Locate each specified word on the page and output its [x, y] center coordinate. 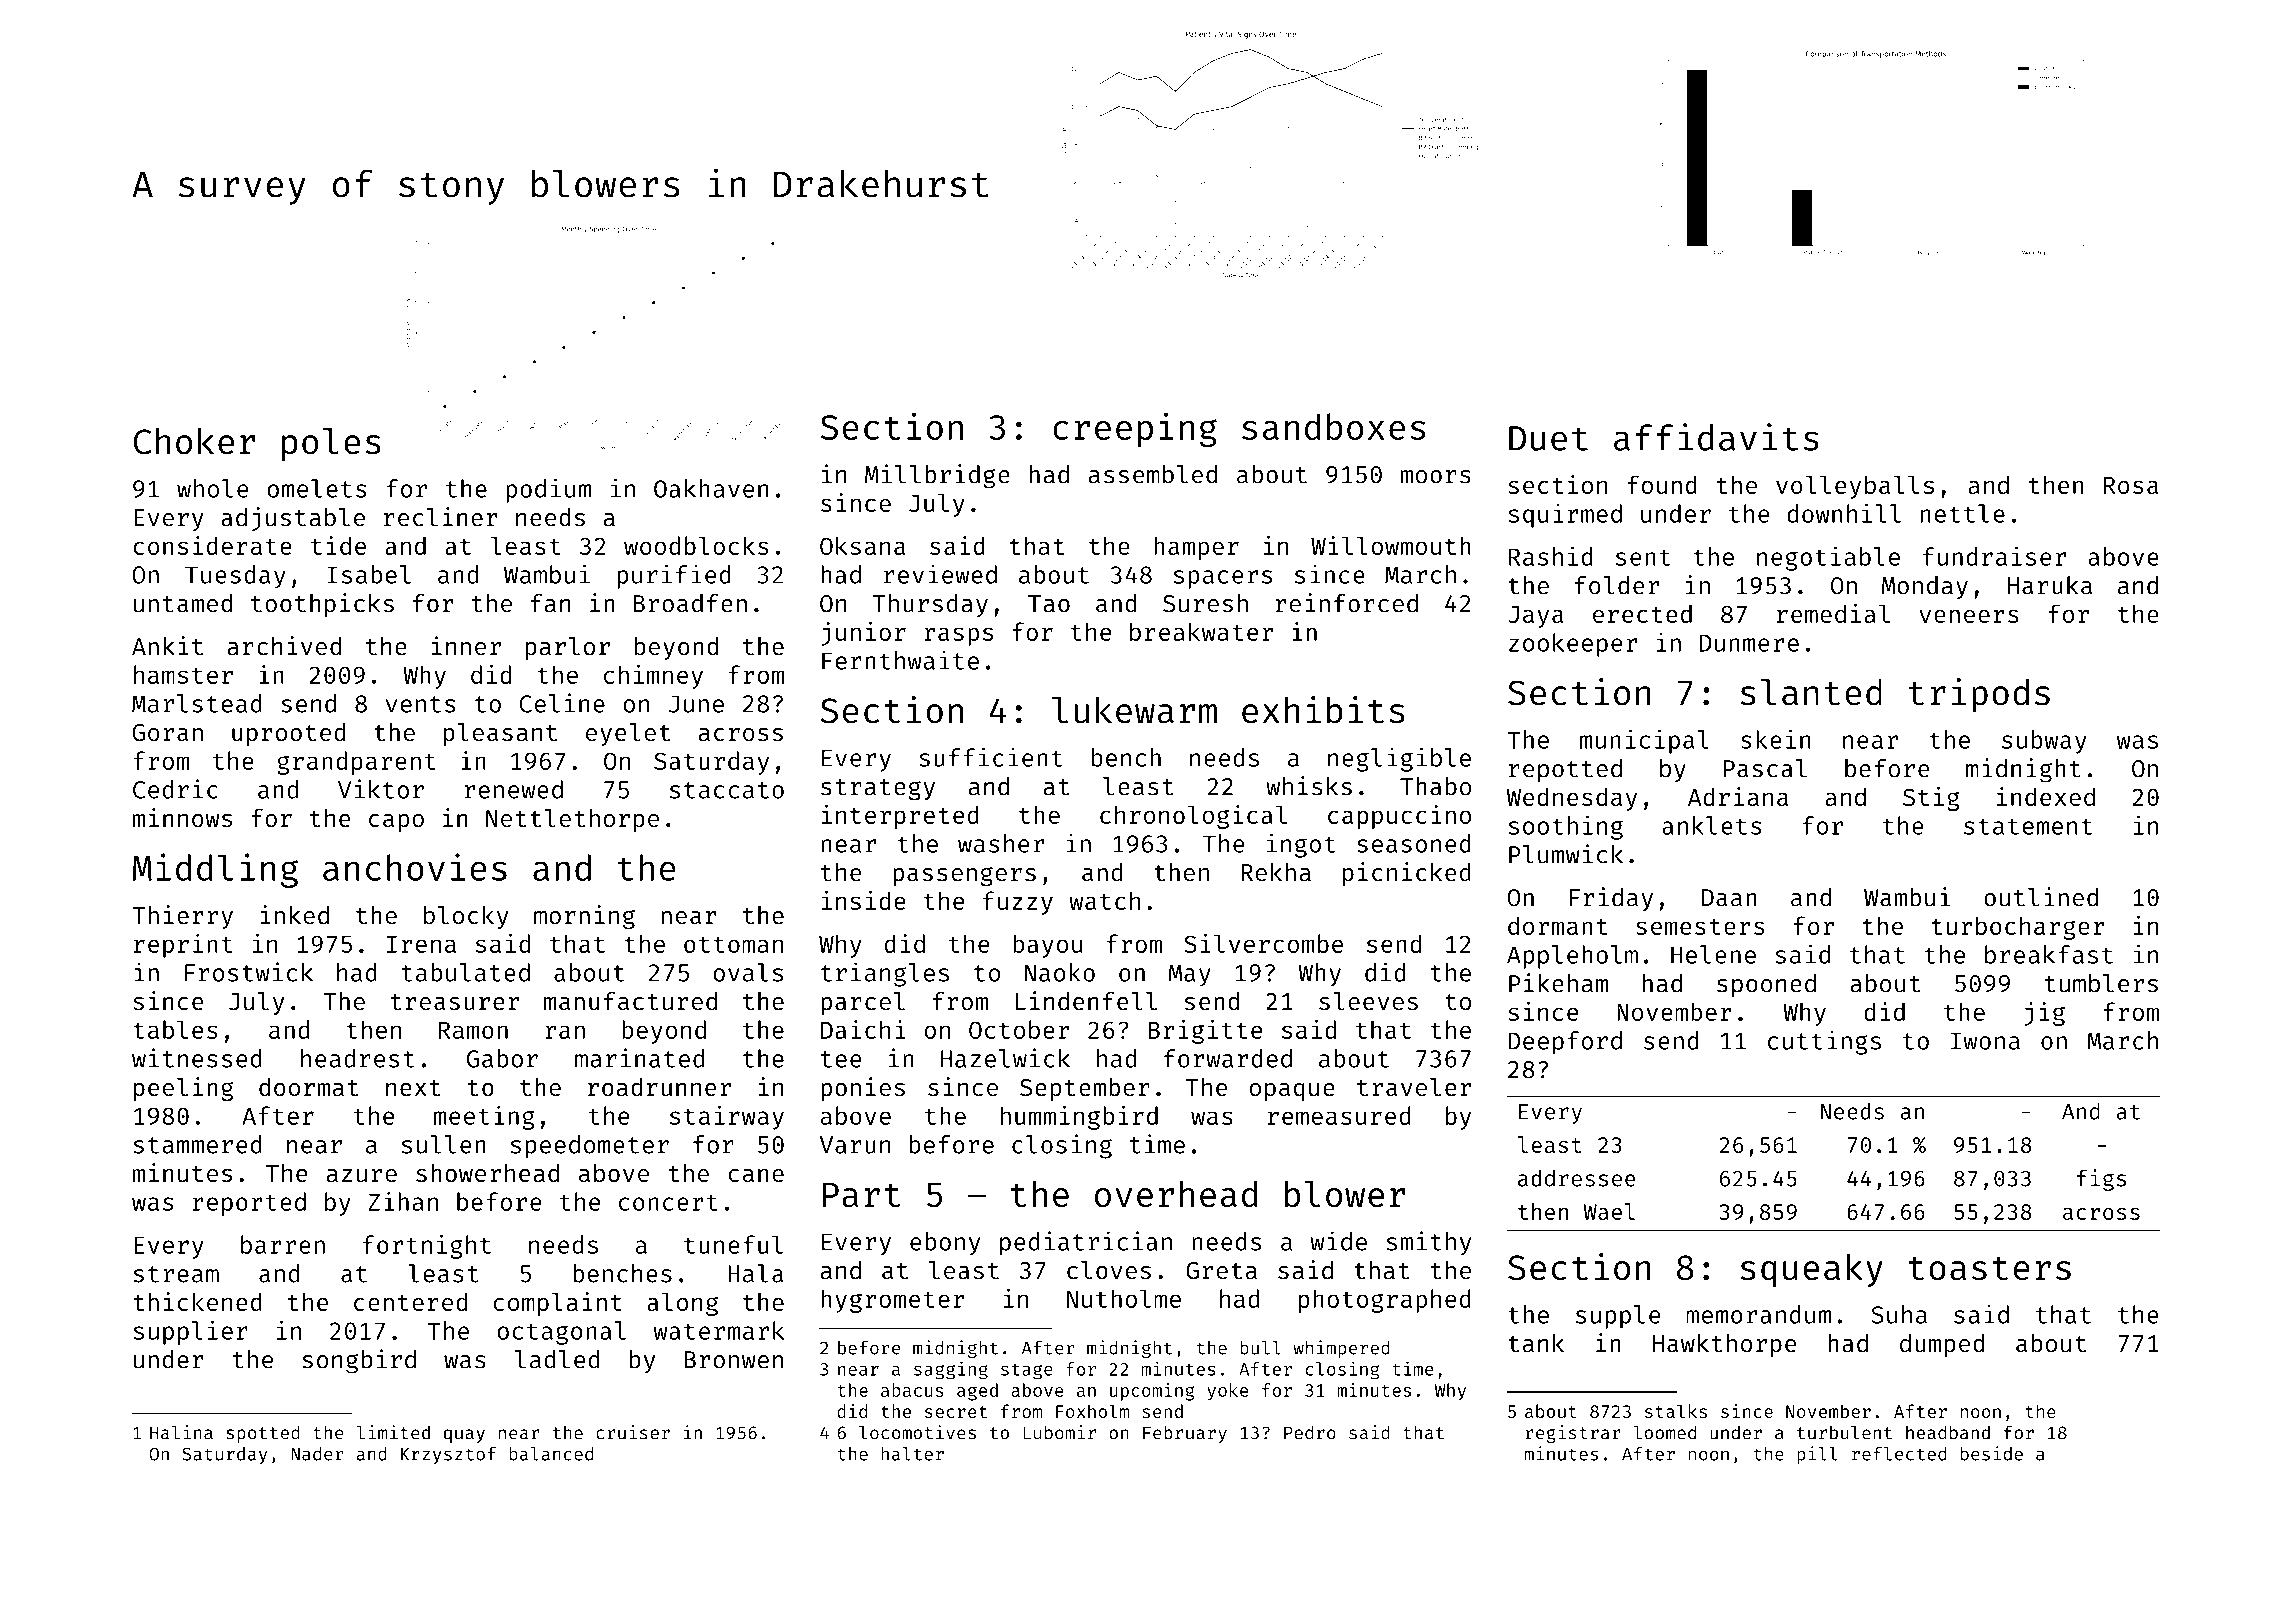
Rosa [2131, 485]
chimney [653, 677]
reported [249, 1204]
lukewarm [1134, 710]
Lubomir [1059, 1432]
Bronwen [734, 1360]
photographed [1385, 1301]
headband [1948, 1432]
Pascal [1765, 768]
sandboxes [1334, 426]
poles [331, 444]
